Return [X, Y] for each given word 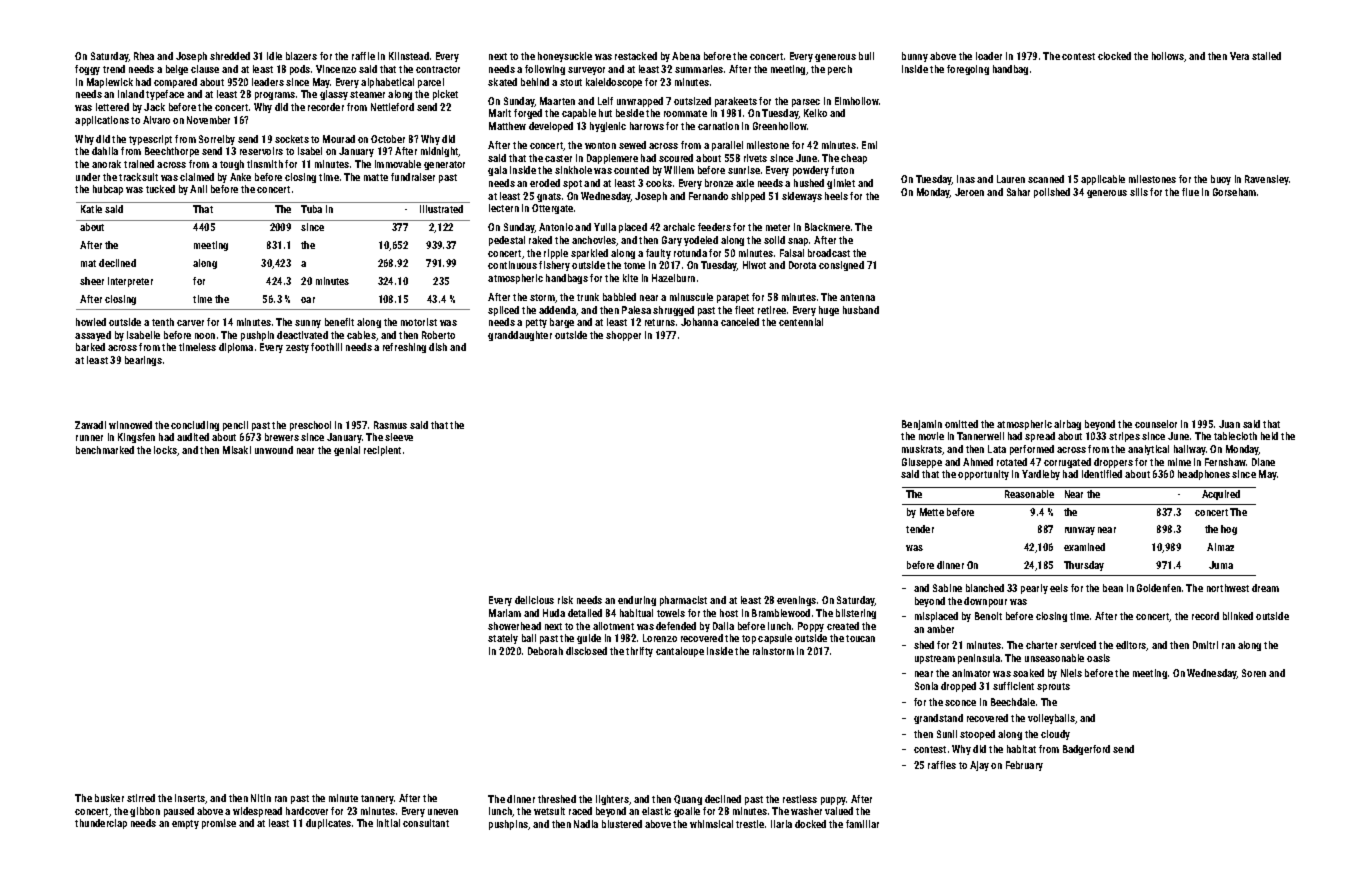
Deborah [545, 651]
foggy [87, 70]
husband [861, 310]
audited [193, 437]
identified [1102, 474]
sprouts [1053, 687]
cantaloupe [680, 652]
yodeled [701, 241]
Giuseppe [922, 463]
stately [503, 639]
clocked [1114, 56]
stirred [141, 798]
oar [308, 300]
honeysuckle [565, 57]
